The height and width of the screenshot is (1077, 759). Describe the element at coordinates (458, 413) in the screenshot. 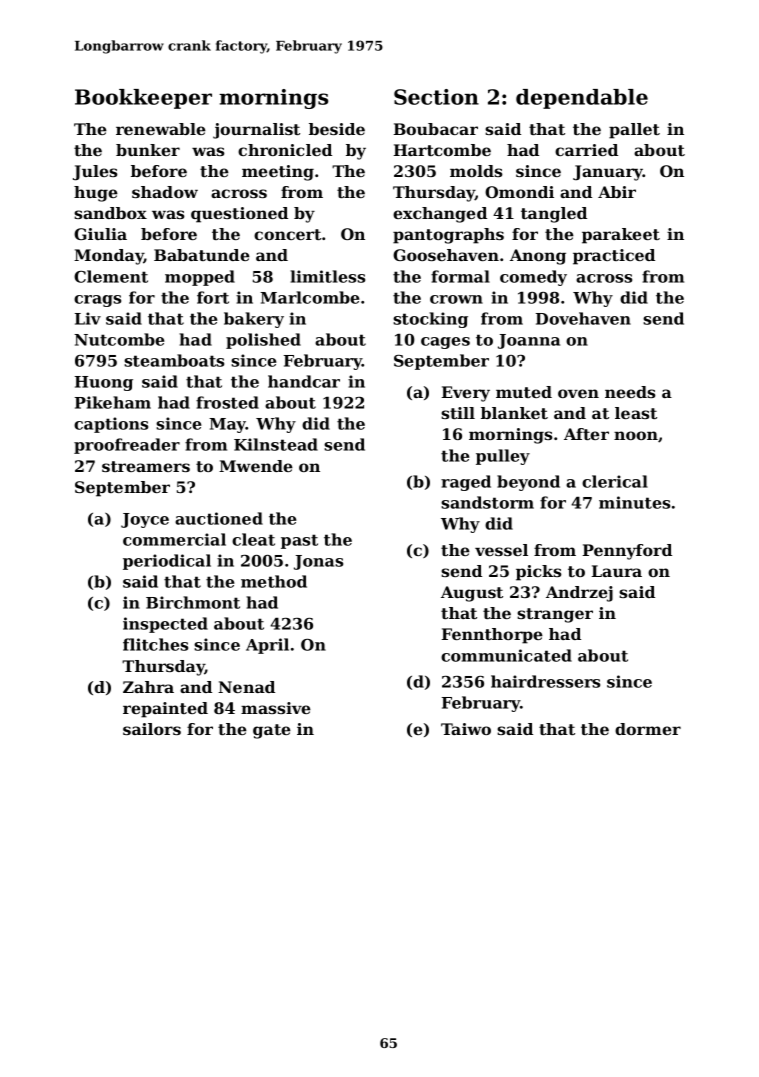

I see `still` at that location.
